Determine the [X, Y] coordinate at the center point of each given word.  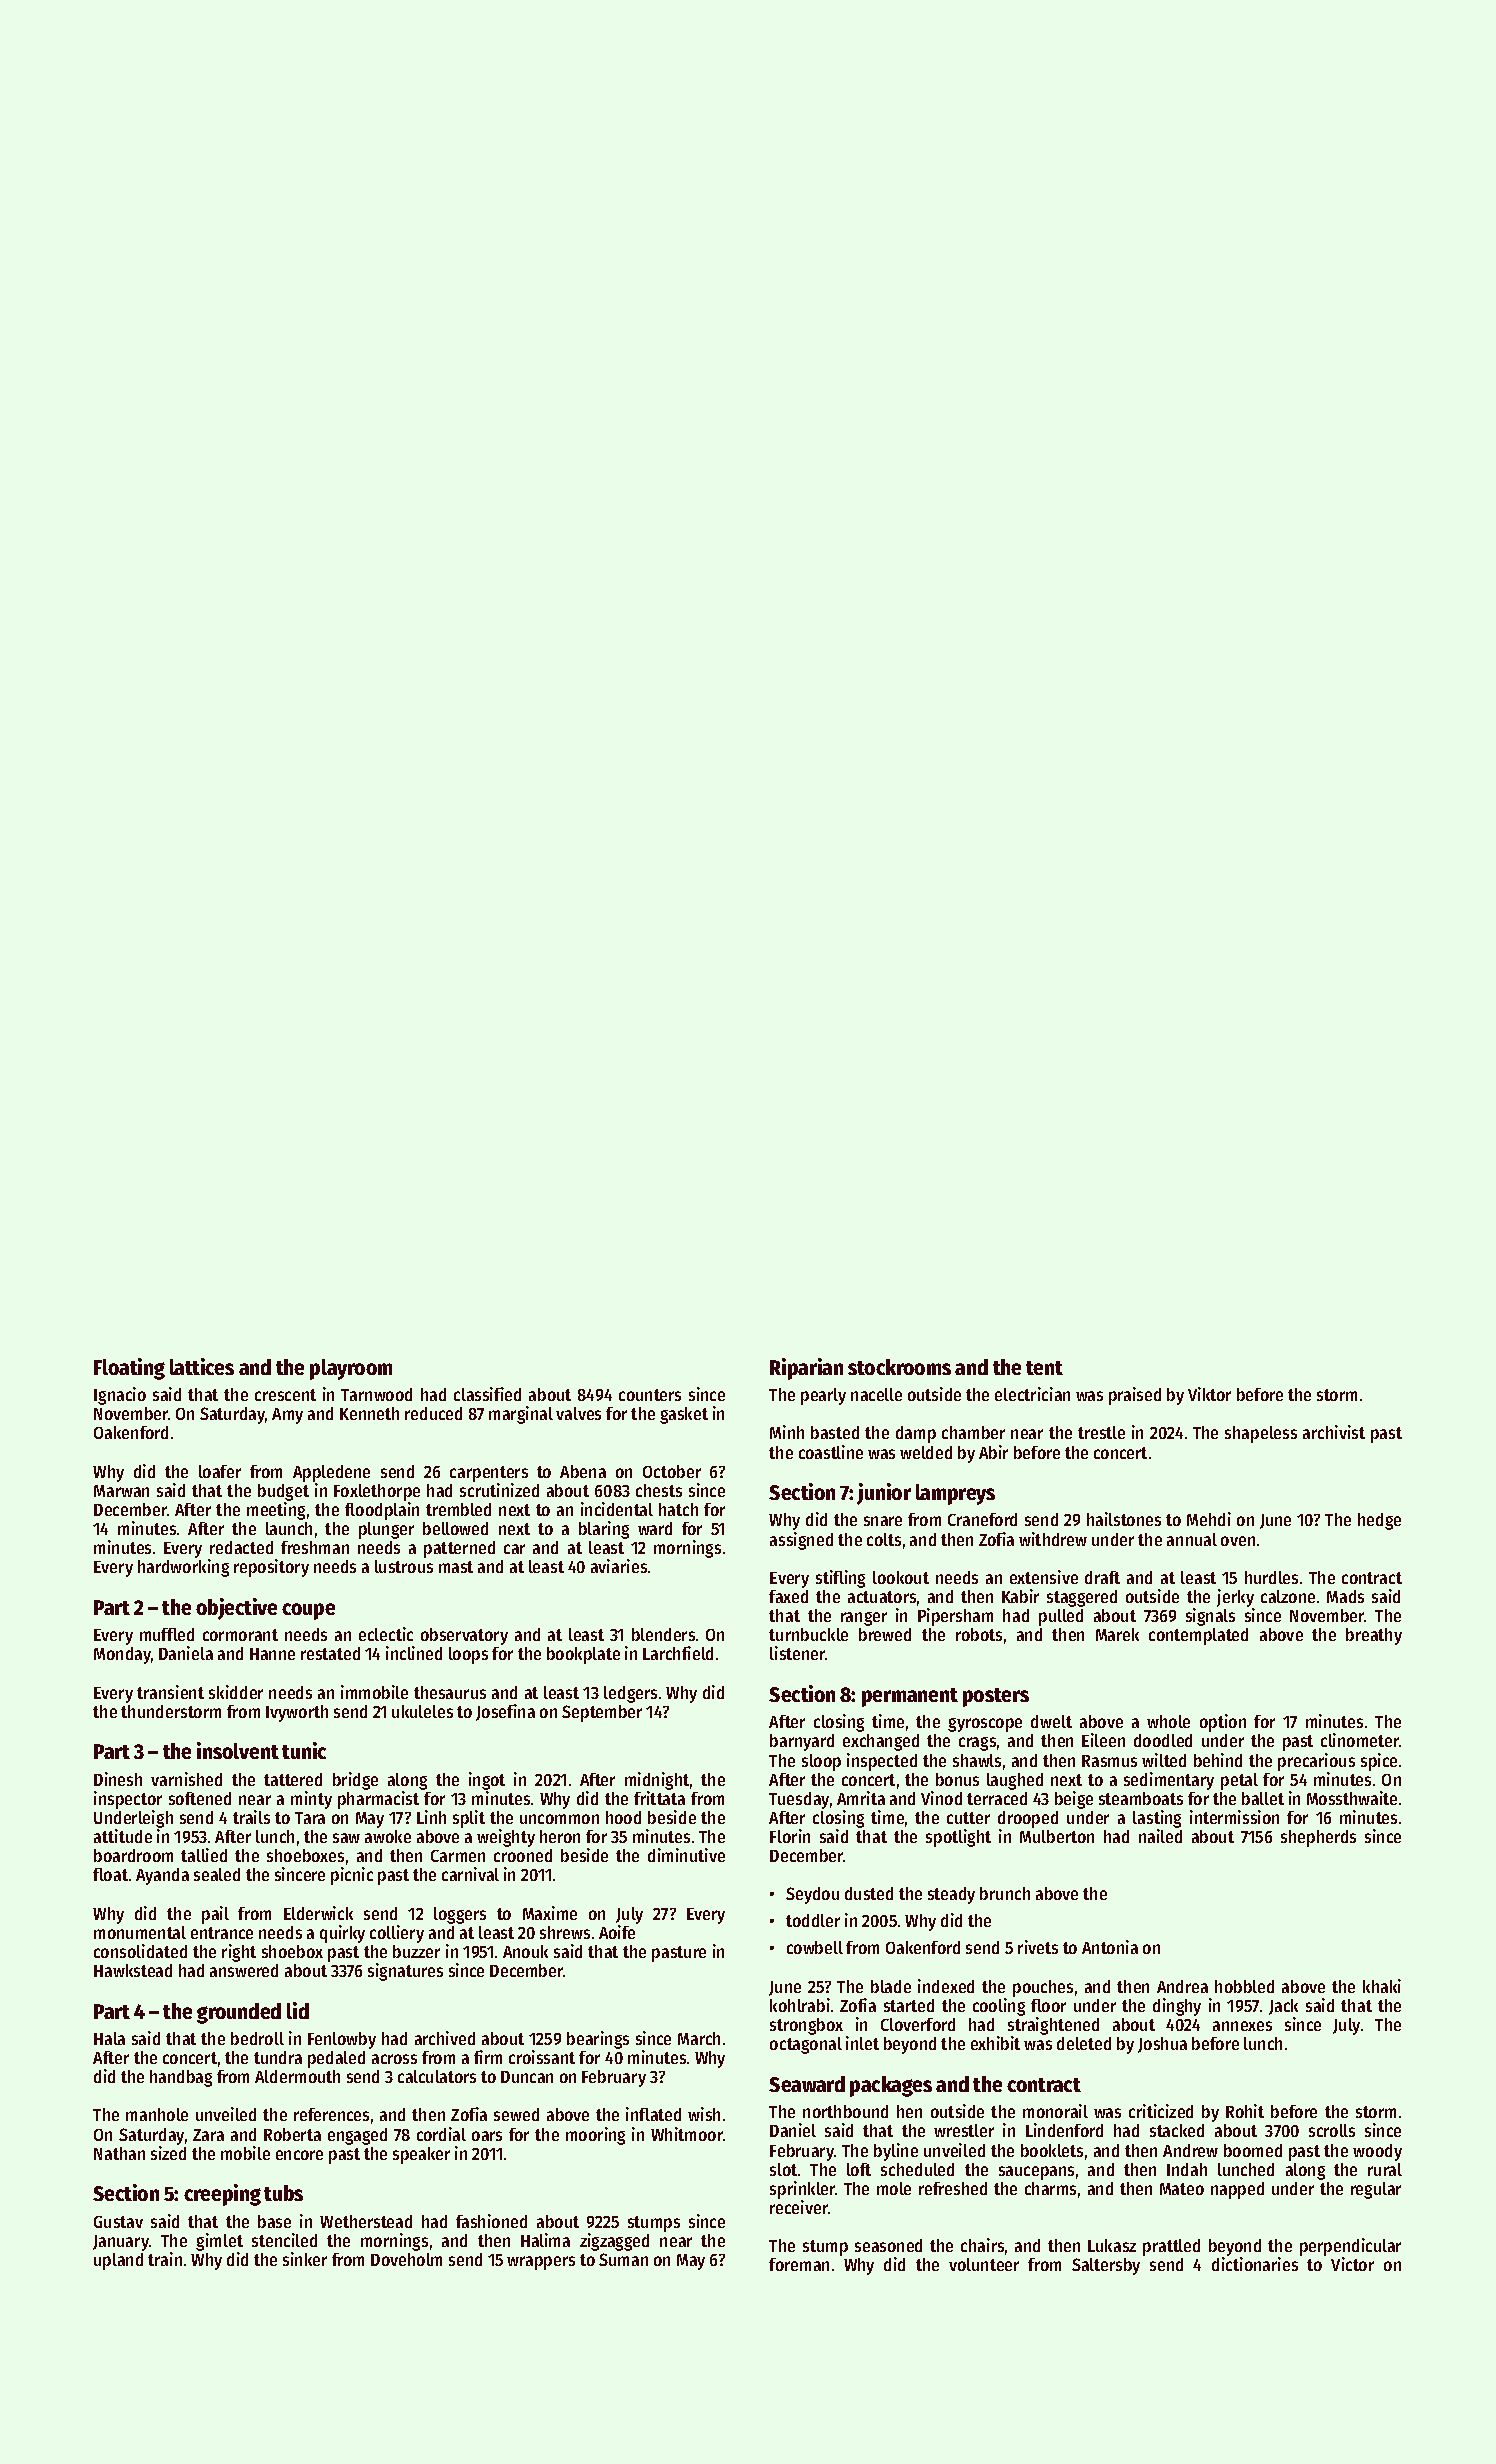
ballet [1263, 1798]
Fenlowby [342, 2040]
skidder [236, 1692]
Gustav [118, 2222]
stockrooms [899, 1367]
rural [1385, 2169]
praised [1135, 1396]
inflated [653, 2114]
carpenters [489, 1474]
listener [798, 1653]
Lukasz [1112, 2245]
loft [859, 2169]
